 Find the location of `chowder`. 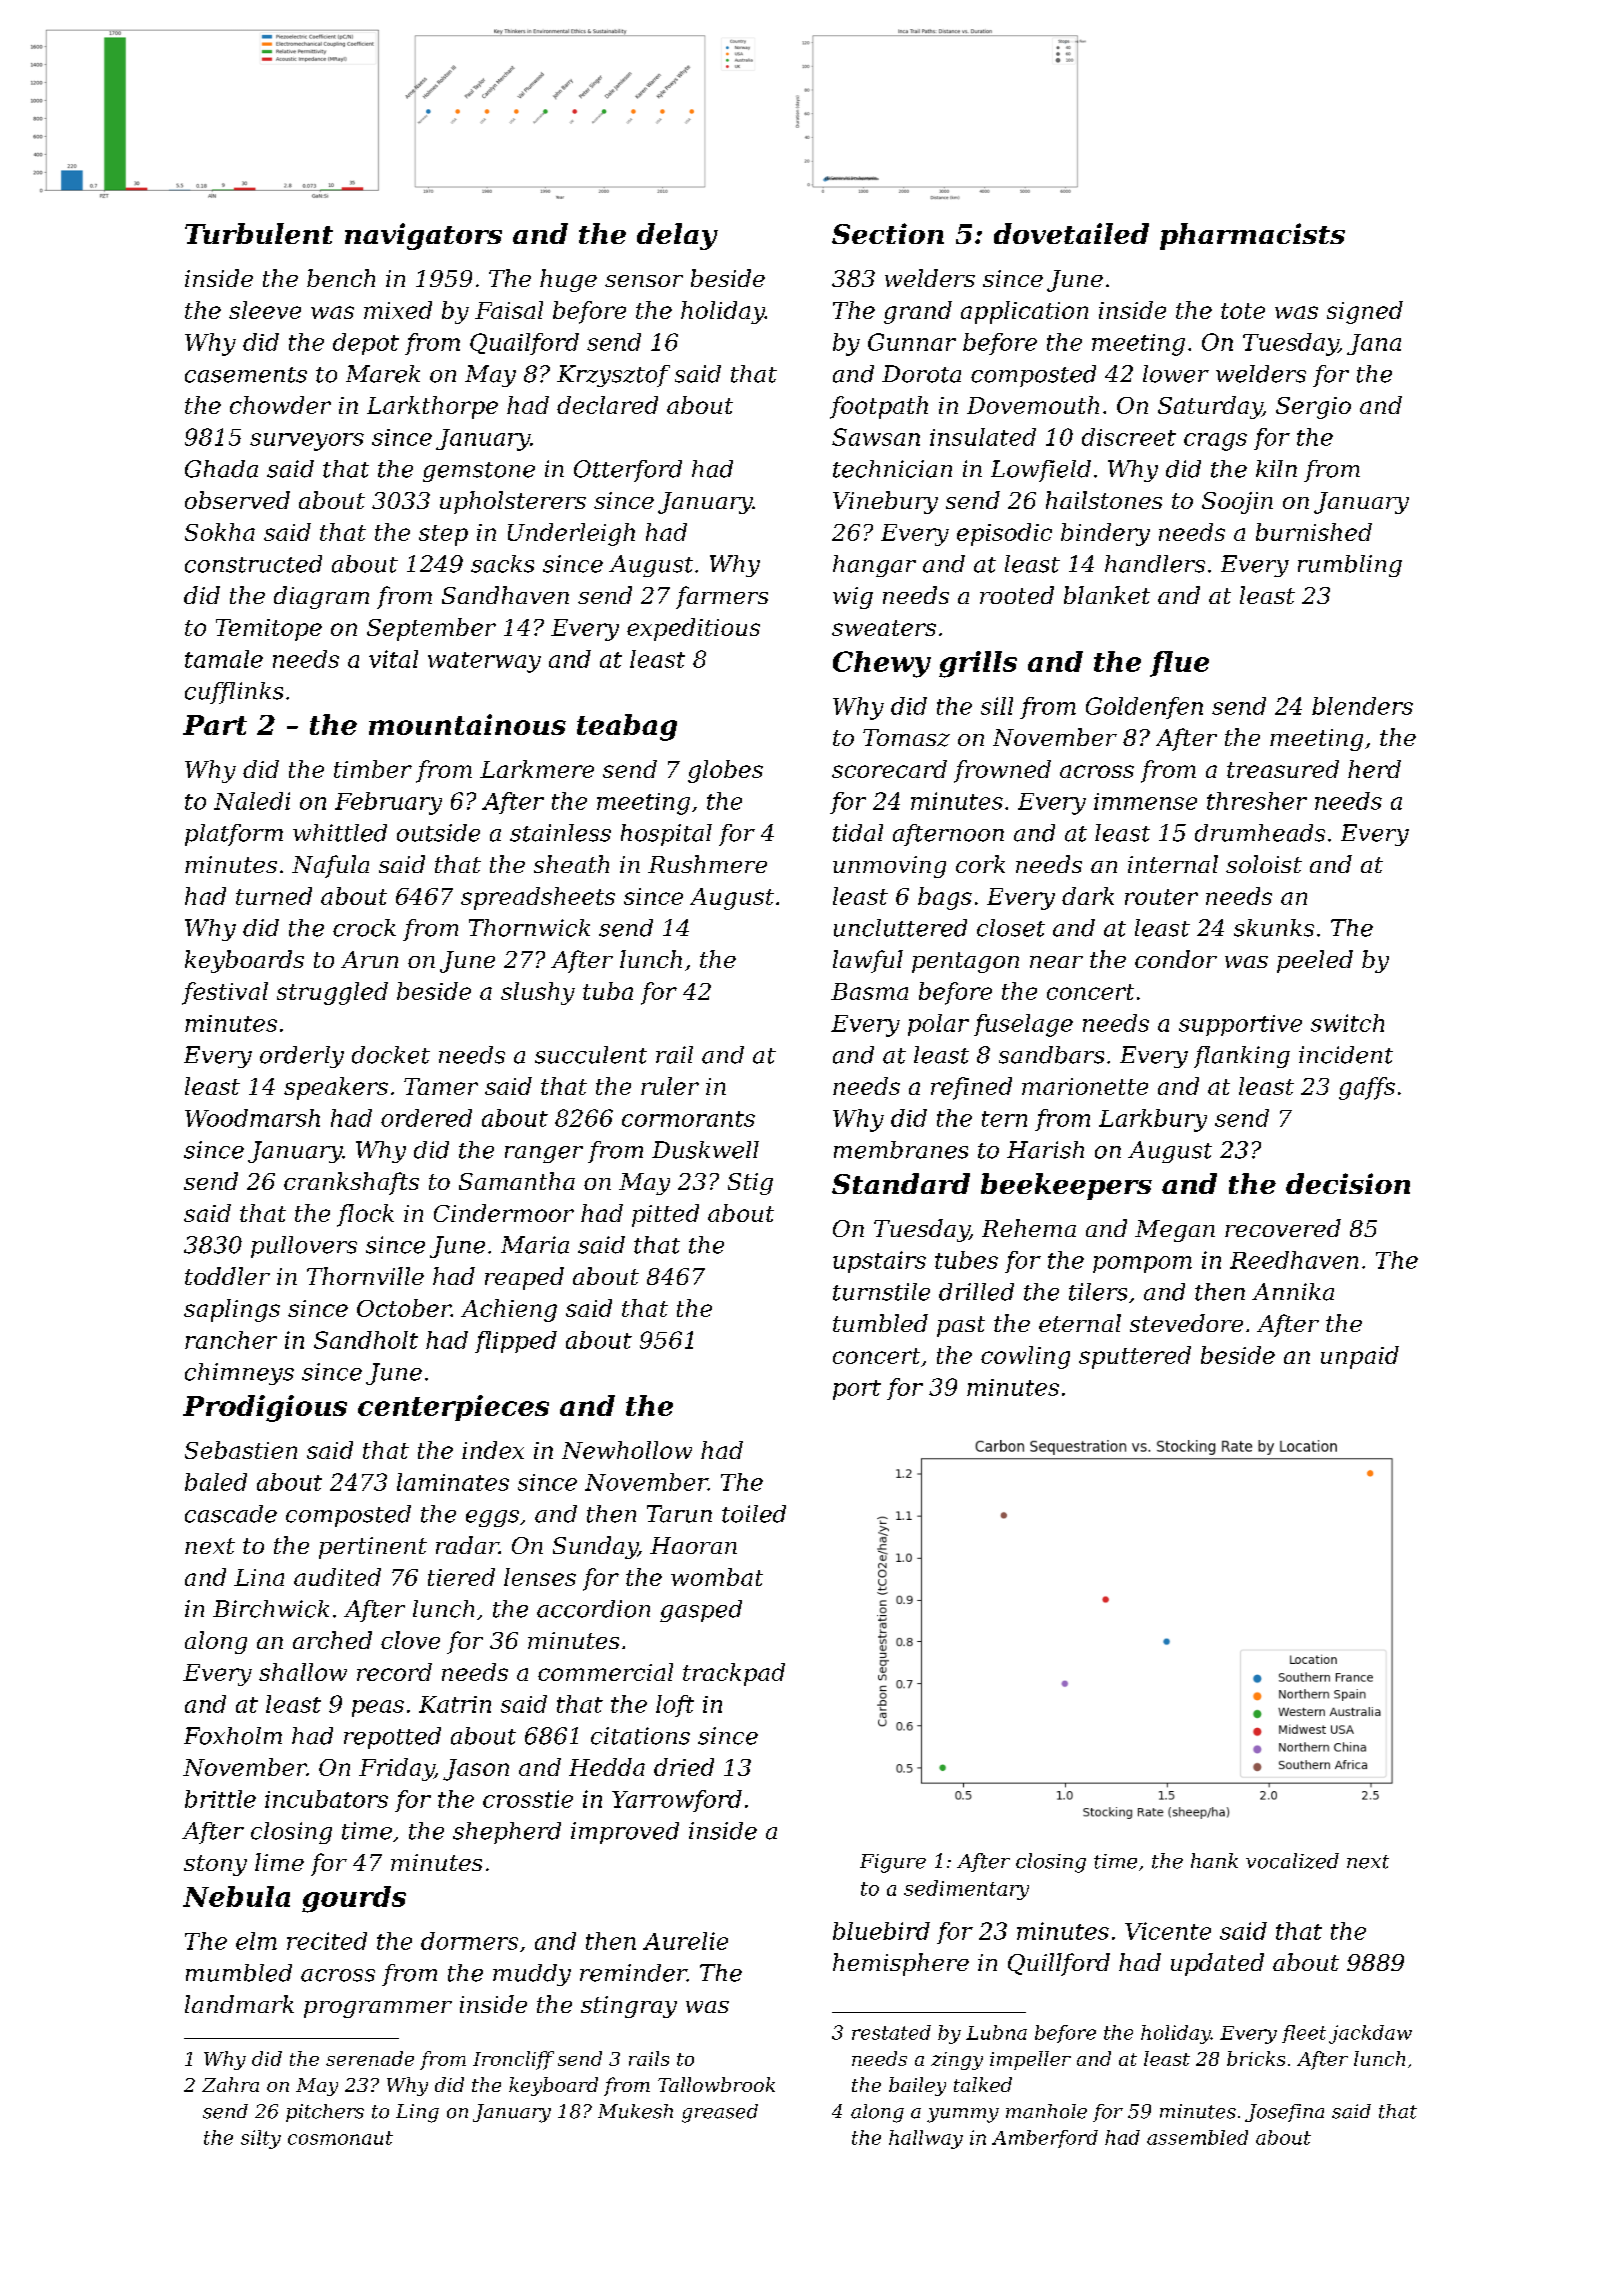

chowder is located at coordinates (280, 405).
